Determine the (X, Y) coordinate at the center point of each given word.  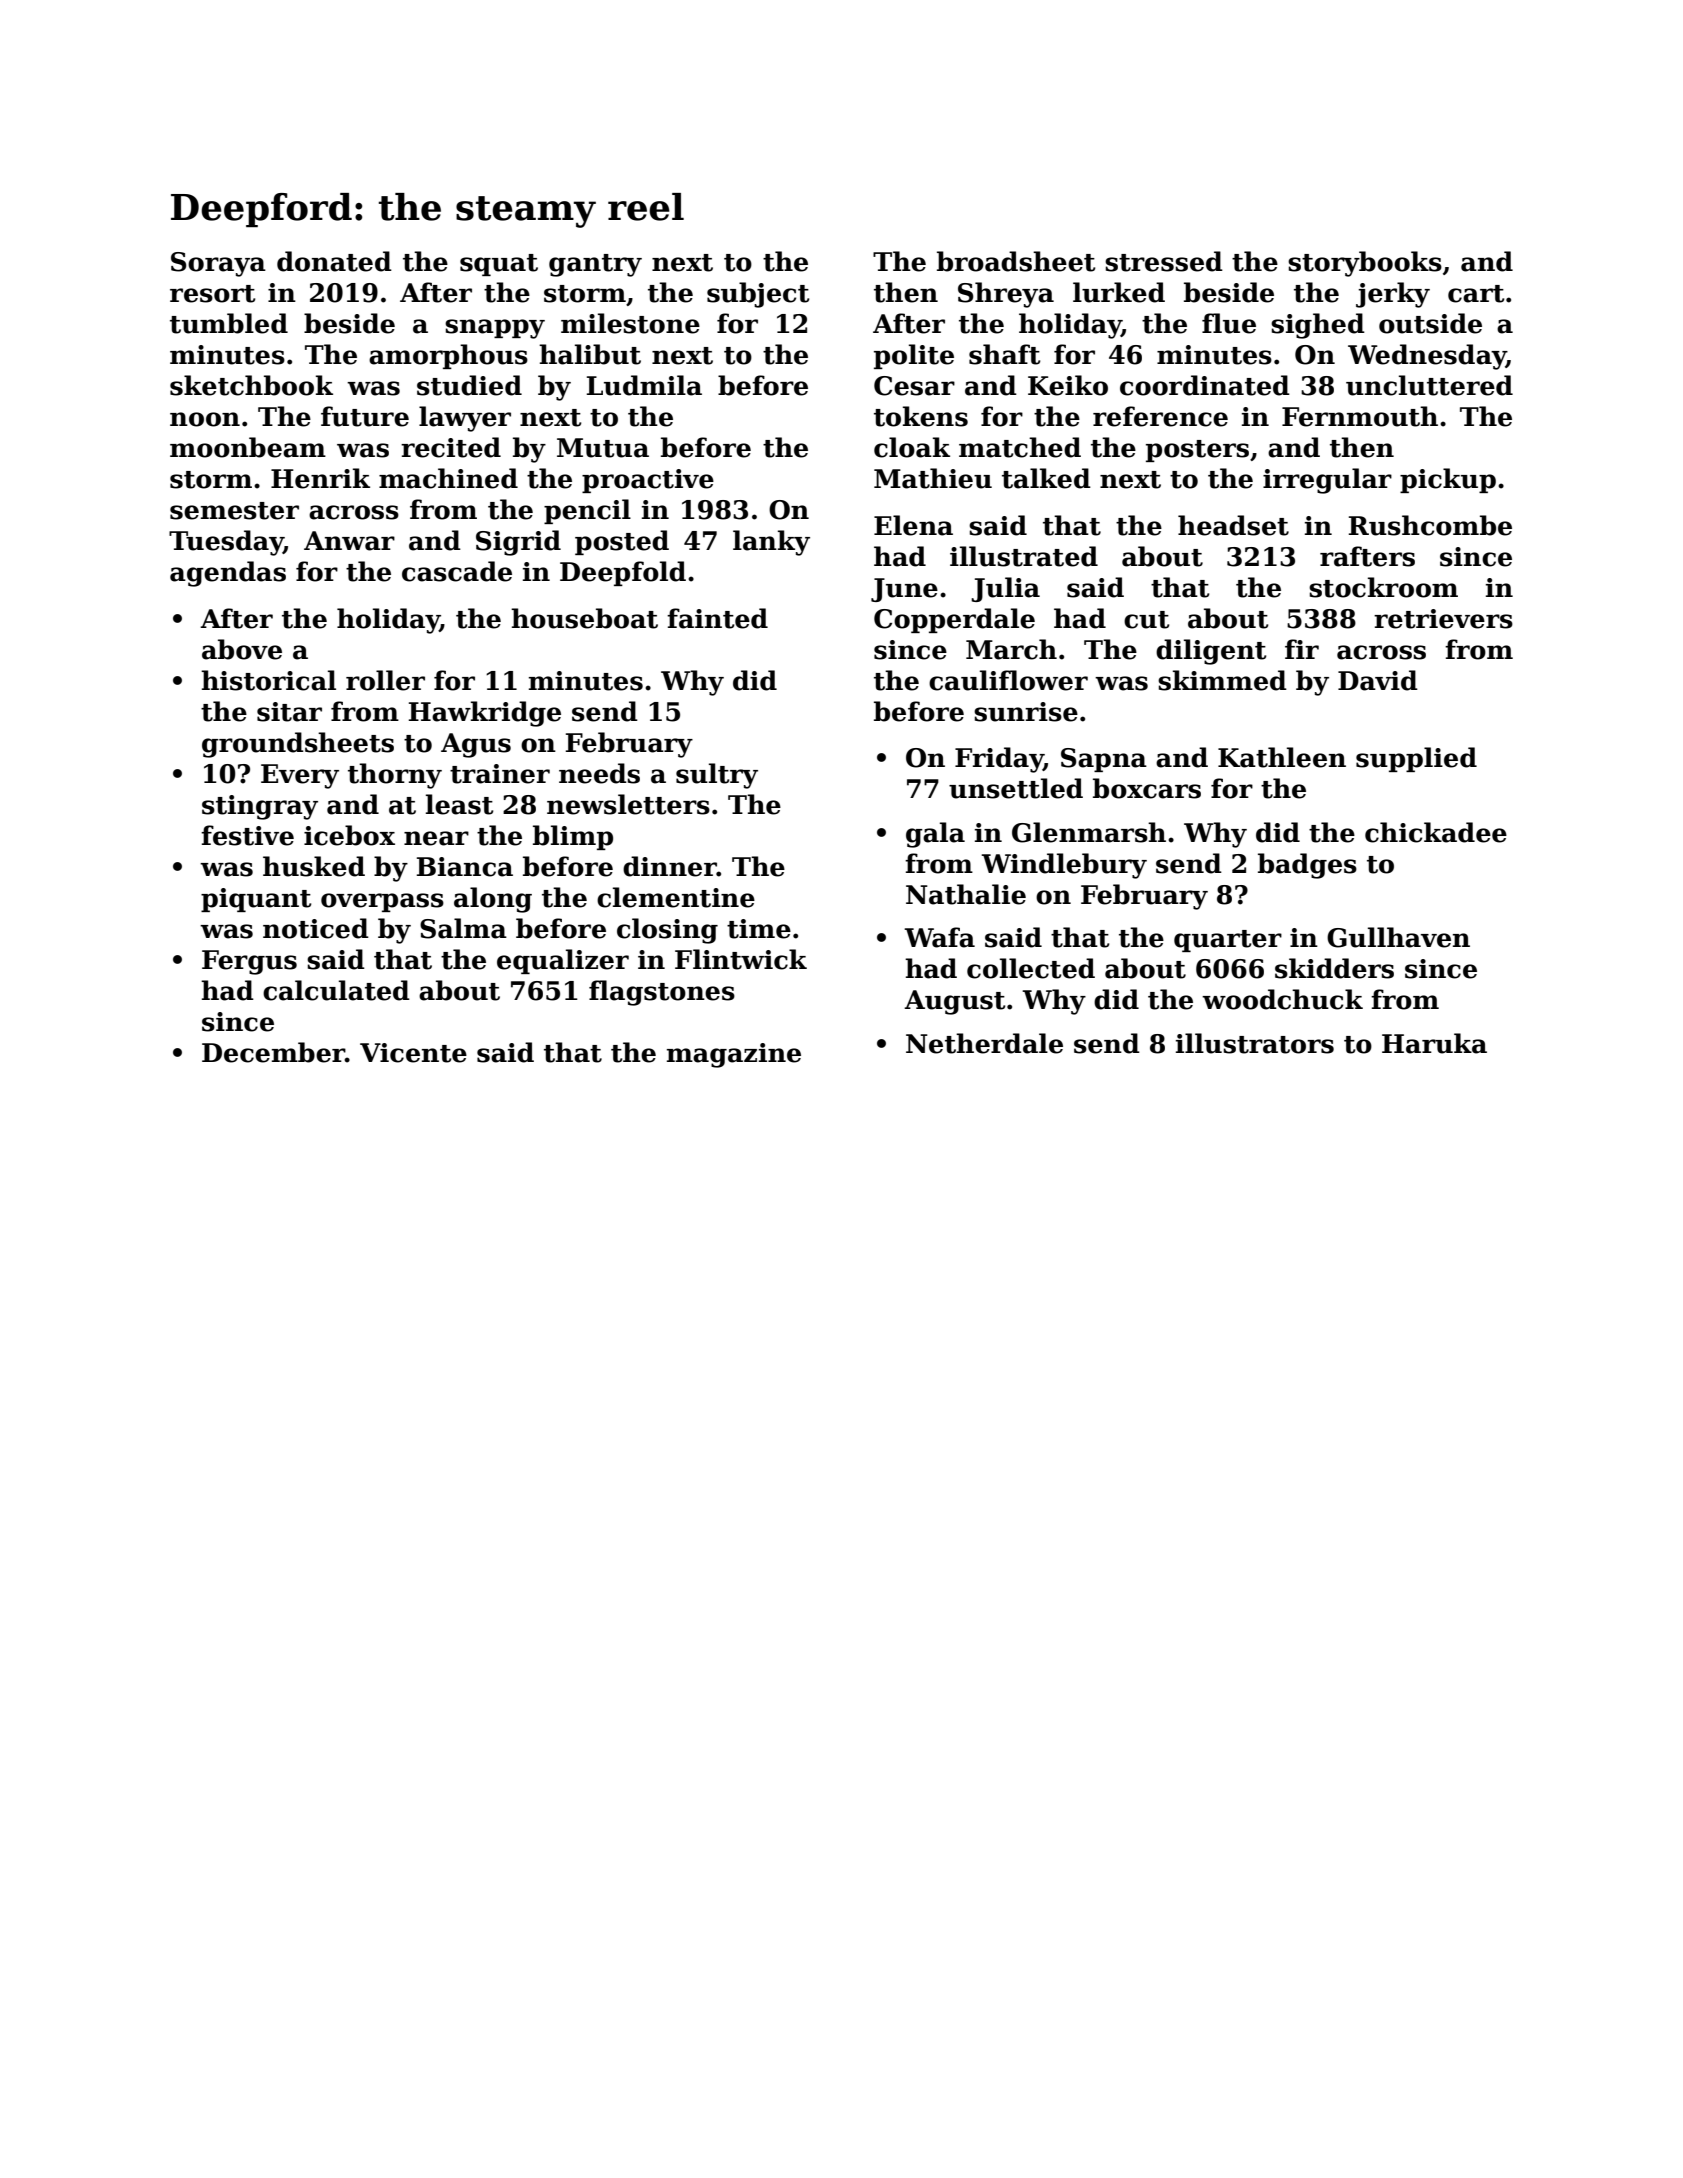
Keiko (1068, 385)
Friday (999, 760)
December (273, 1052)
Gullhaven (1398, 937)
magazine (734, 1055)
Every (300, 776)
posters (1197, 451)
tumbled (229, 323)
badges (1307, 866)
